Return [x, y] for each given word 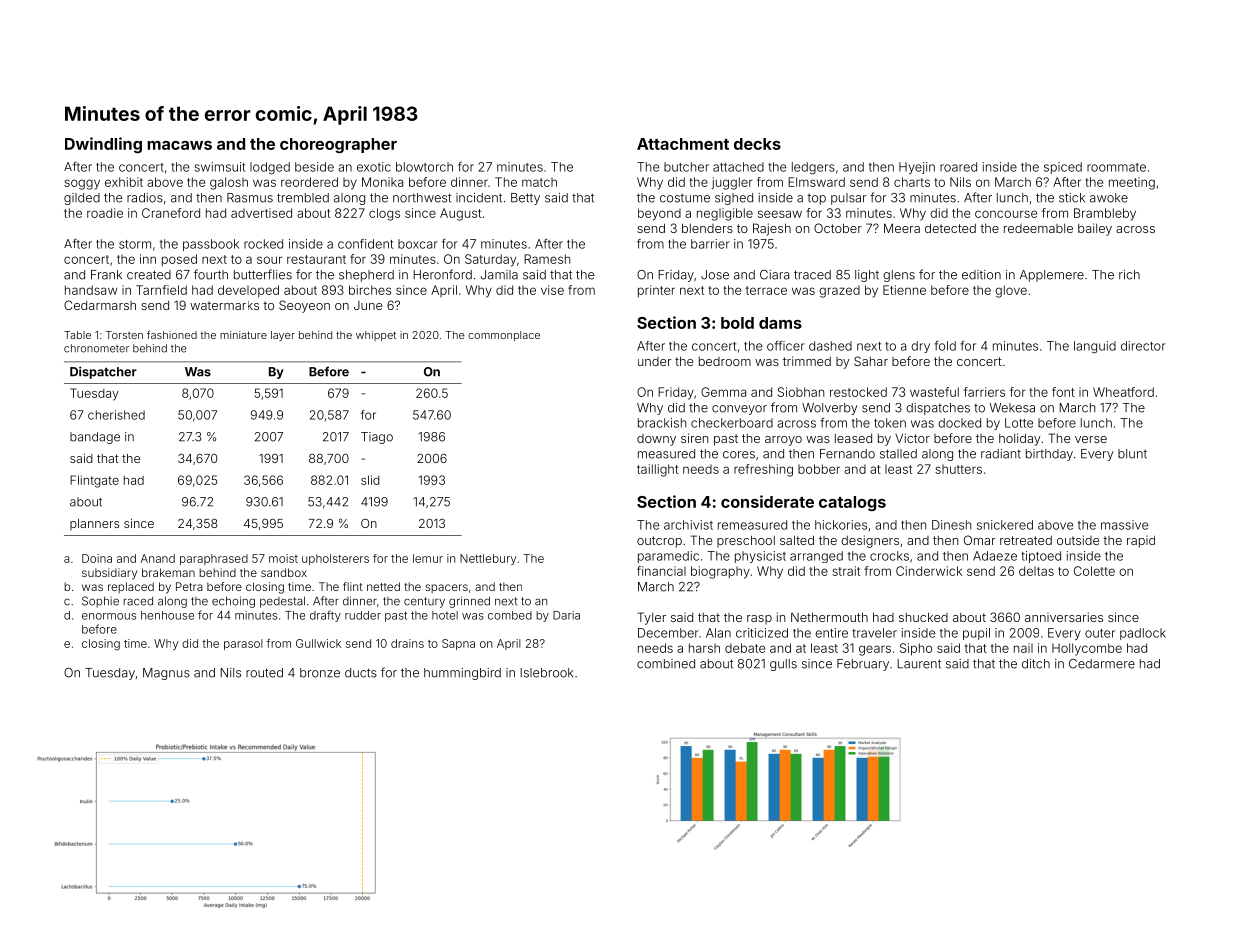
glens [899, 276]
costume [685, 198]
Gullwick [318, 643]
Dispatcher [103, 372]
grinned [469, 602]
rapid [1141, 542]
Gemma [723, 392]
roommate [1116, 167]
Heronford [442, 274]
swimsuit [220, 167]
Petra [189, 586]
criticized [762, 633]
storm [135, 244]
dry [920, 347]
